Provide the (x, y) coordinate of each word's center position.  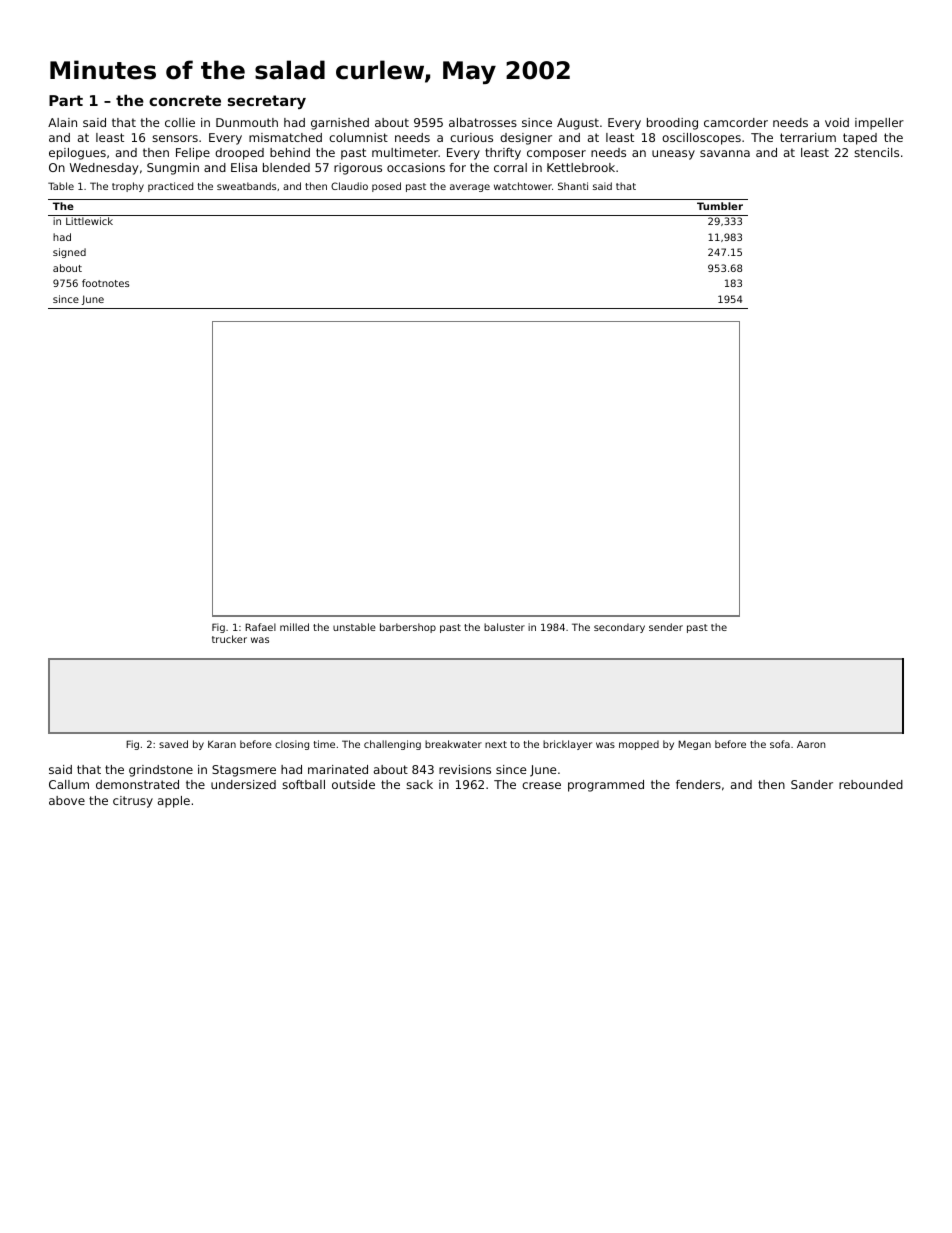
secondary (619, 628)
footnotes (105, 283)
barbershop (408, 628)
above (67, 800)
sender (666, 627)
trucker (229, 639)
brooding (672, 124)
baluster (504, 627)
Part (66, 100)
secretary (267, 102)
